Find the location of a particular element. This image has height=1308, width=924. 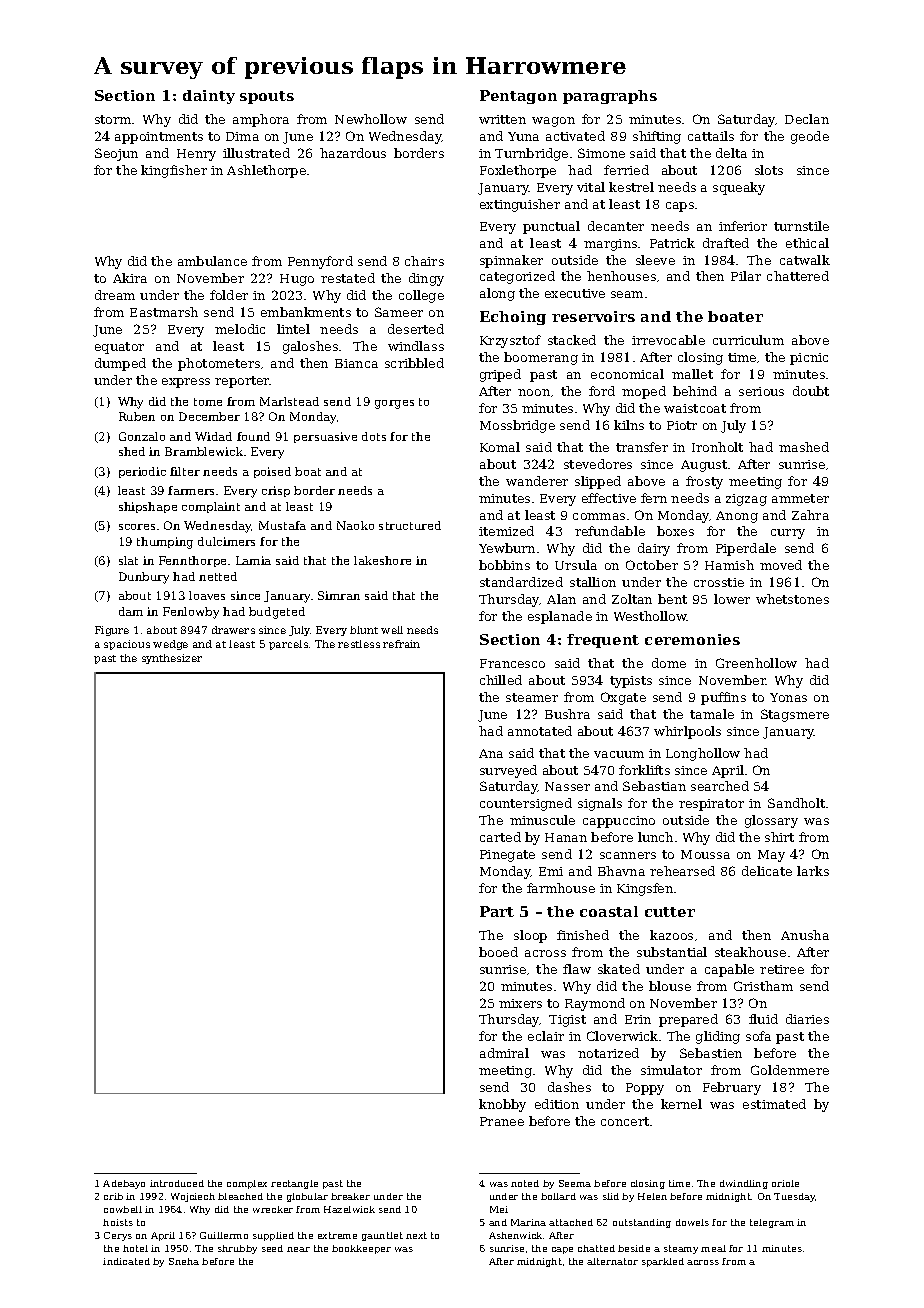

complex is located at coordinates (247, 1184).
